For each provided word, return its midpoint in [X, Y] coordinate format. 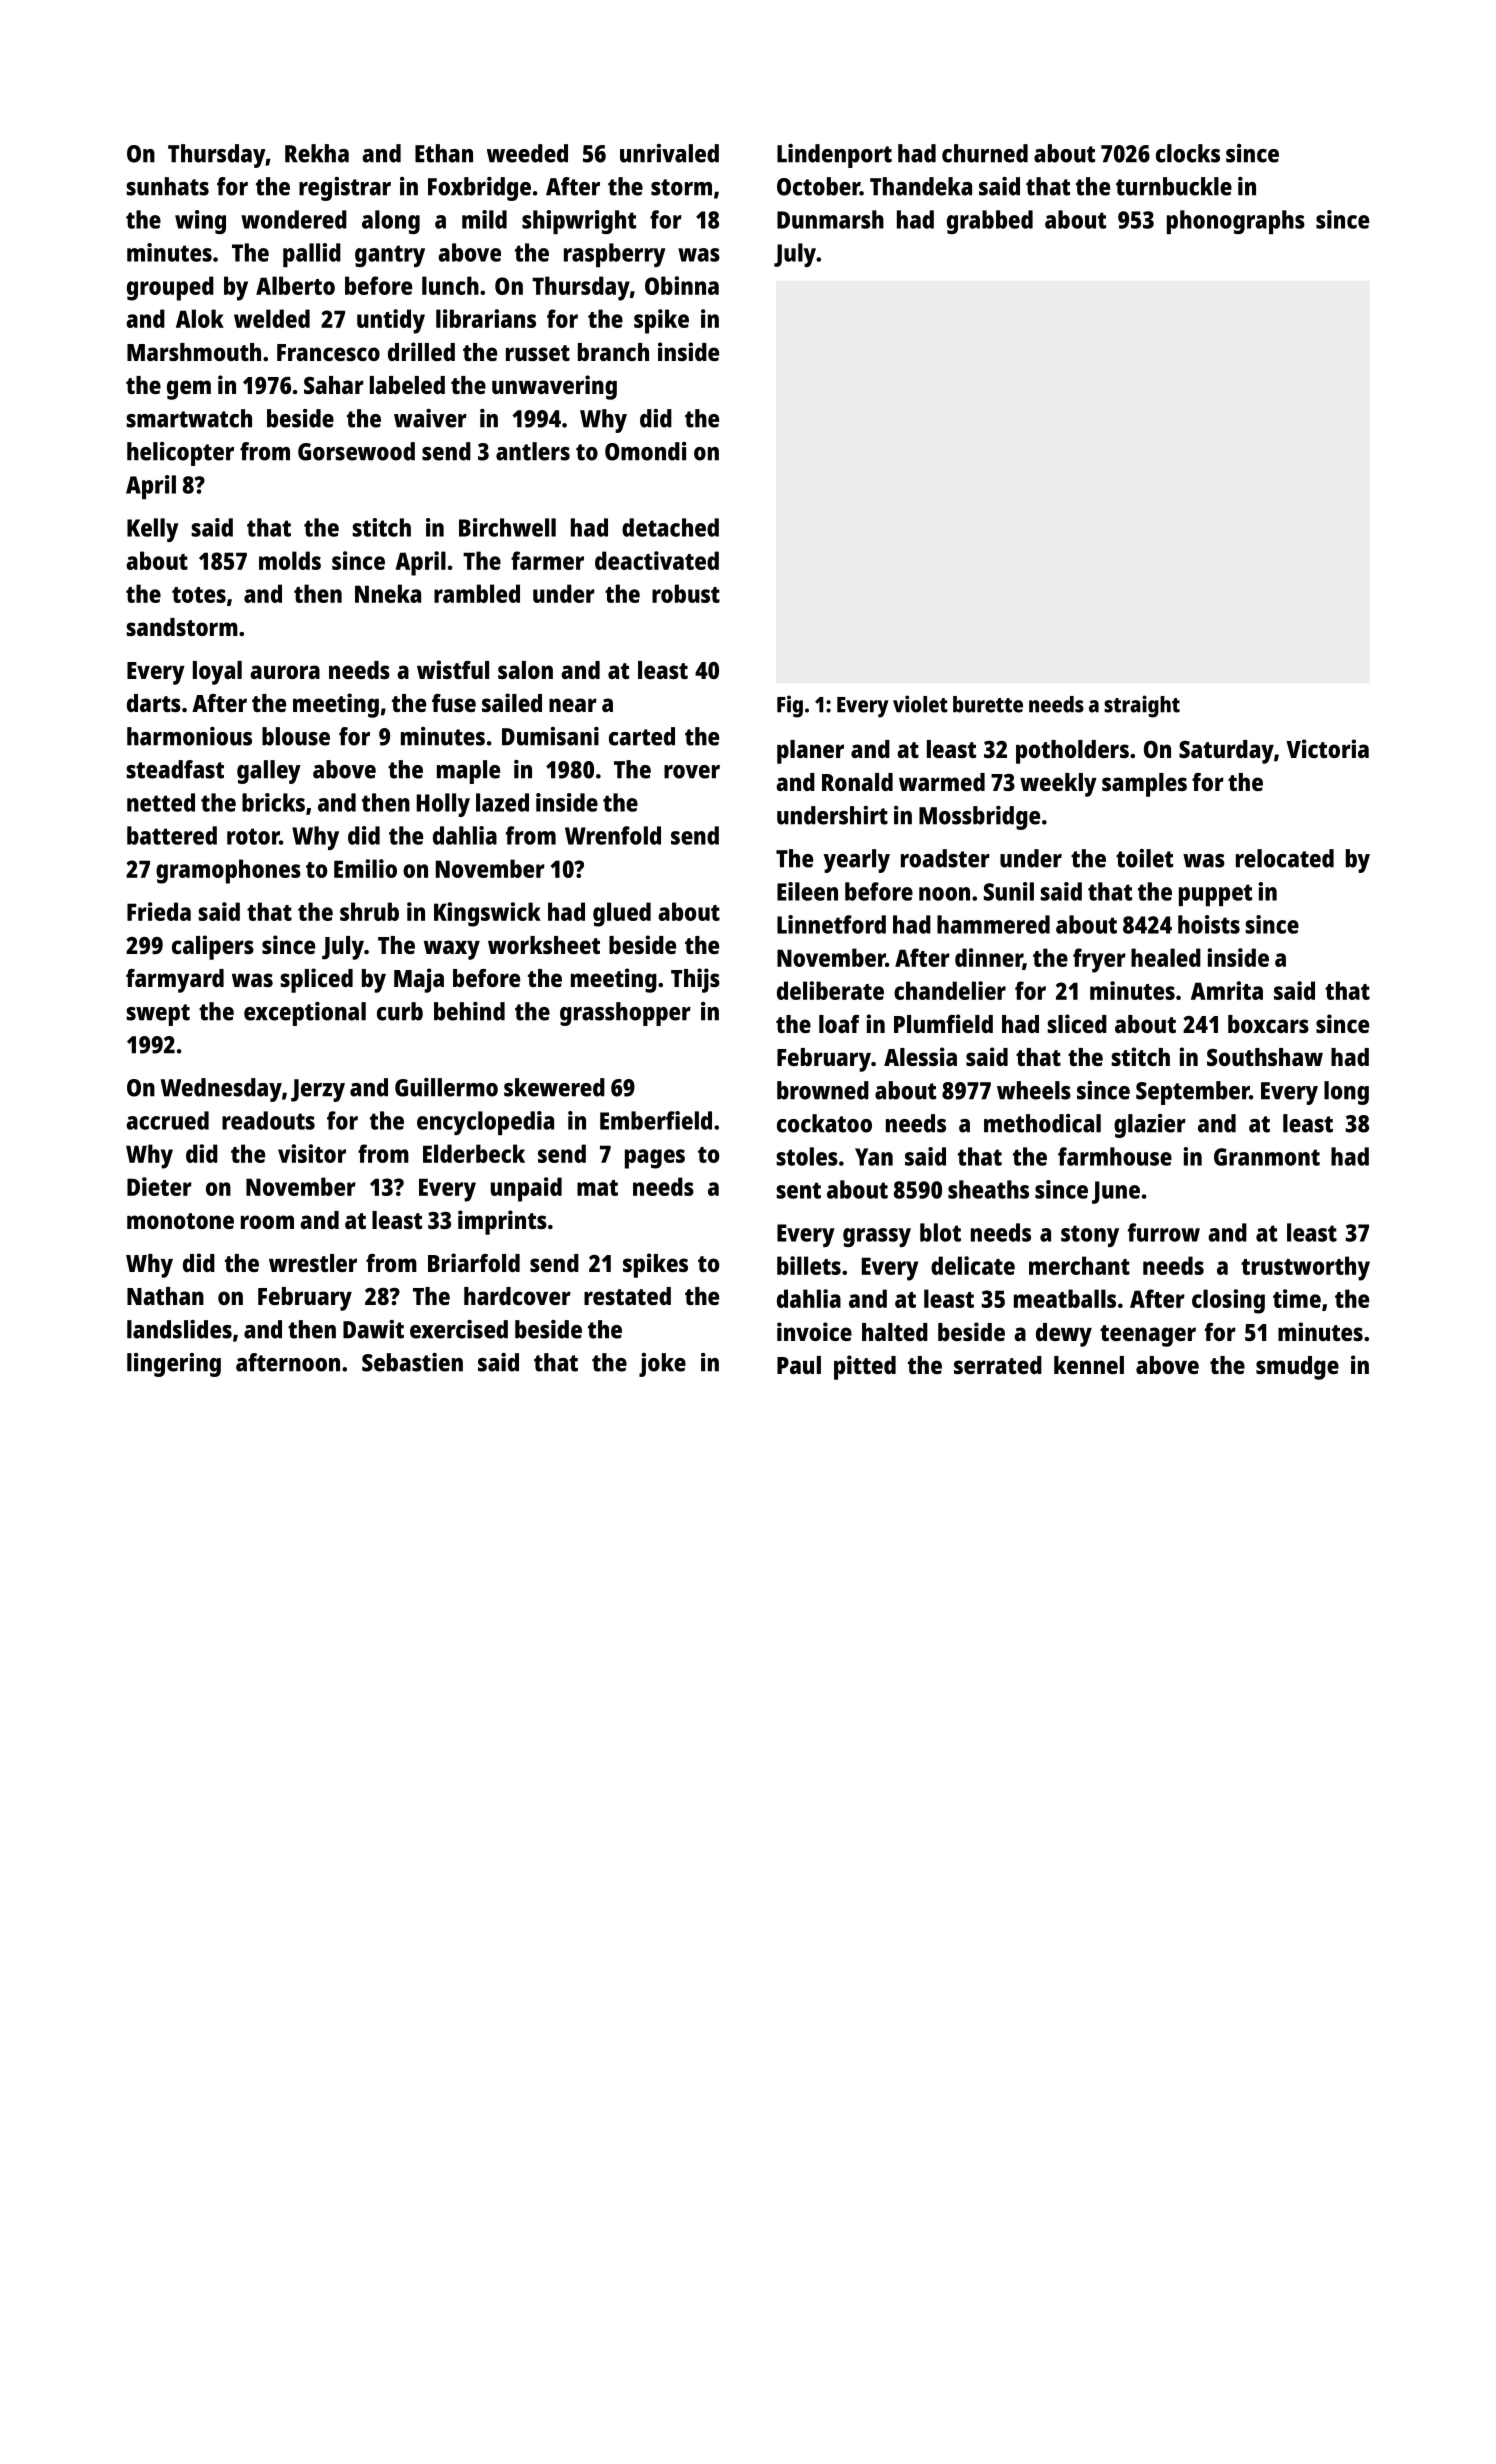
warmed [942, 782]
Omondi [645, 451]
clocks [1188, 153]
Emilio [365, 868]
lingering [174, 1365]
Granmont [1267, 1157]
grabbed [990, 222]
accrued [167, 1120]
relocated [1285, 858]
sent [798, 1190]
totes [199, 595]
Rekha [317, 153]
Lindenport [834, 156]
